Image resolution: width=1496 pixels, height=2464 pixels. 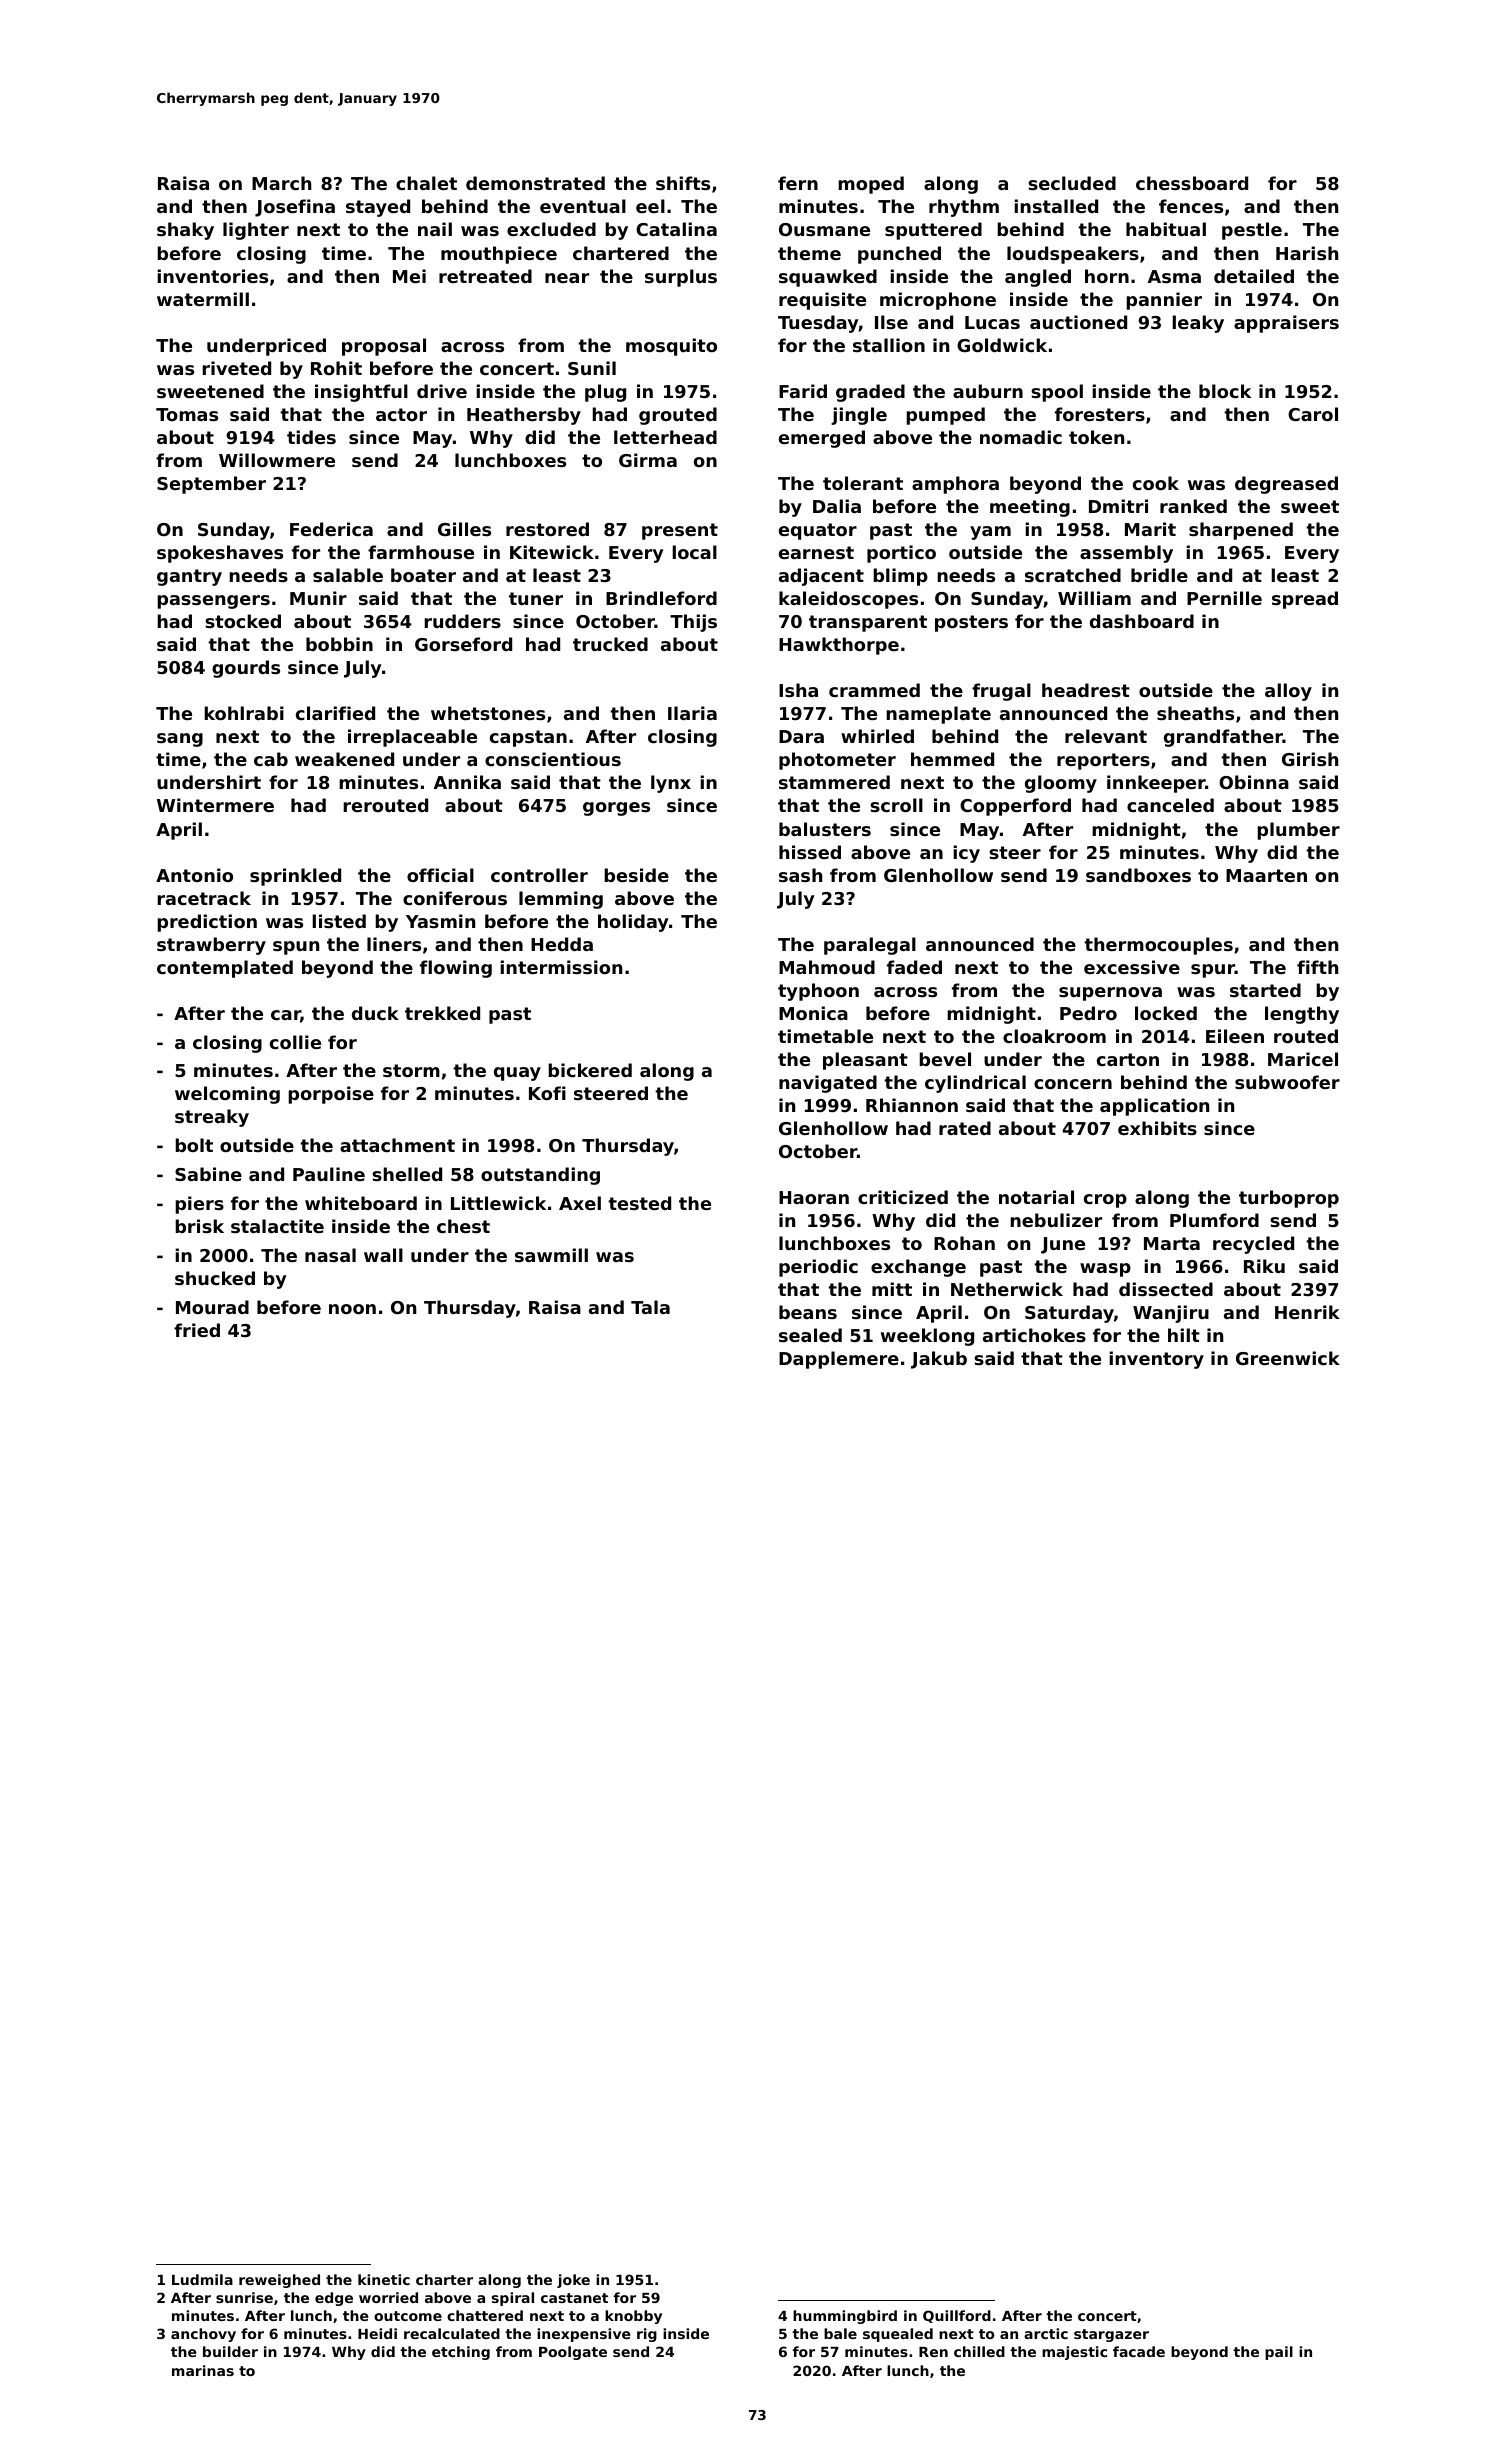 What do you see at coordinates (798, 690) in the document?
I see `Isha` at bounding box center [798, 690].
